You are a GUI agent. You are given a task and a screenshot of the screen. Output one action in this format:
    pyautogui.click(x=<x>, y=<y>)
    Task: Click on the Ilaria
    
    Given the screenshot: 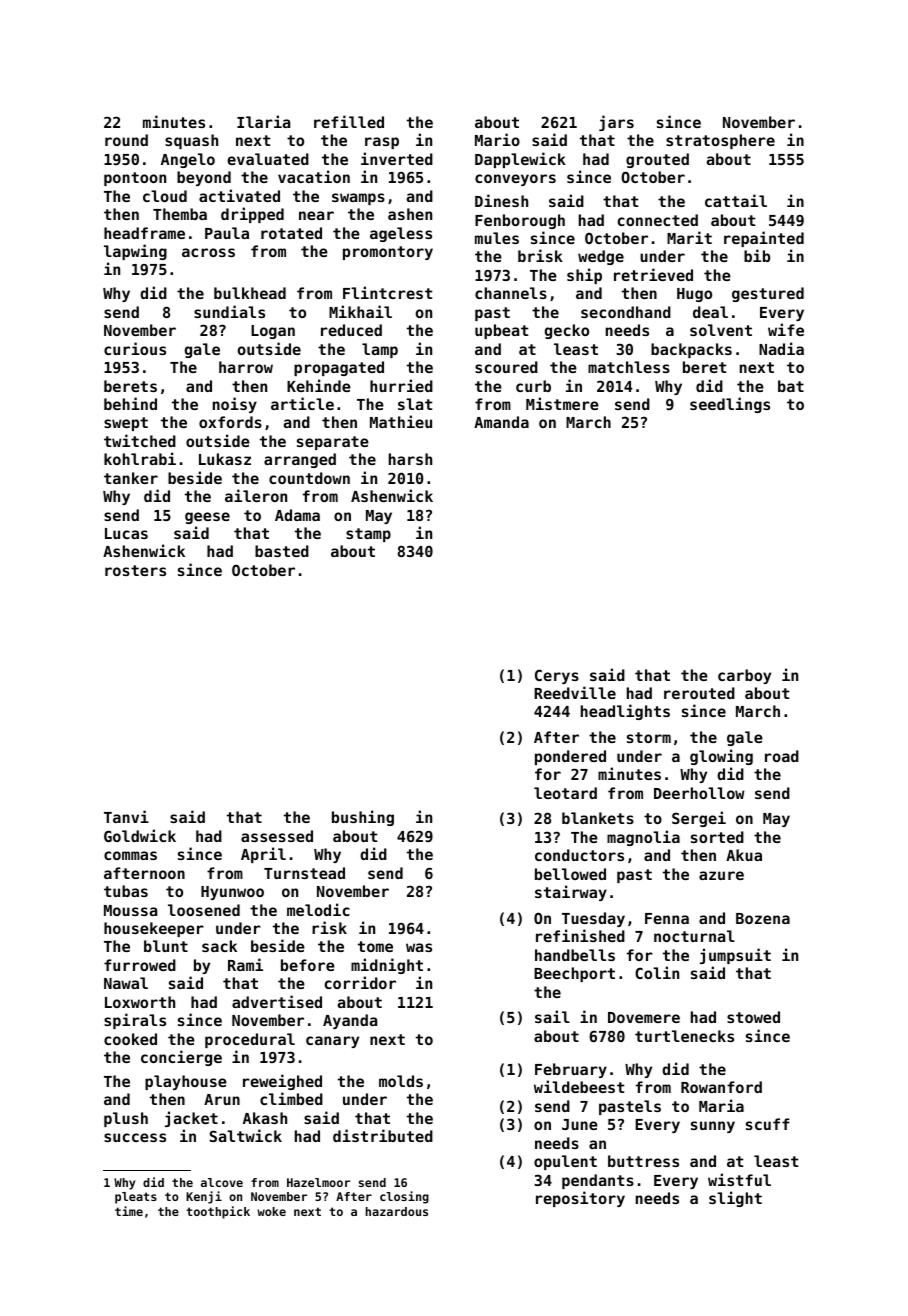 What is the action you would take?
    pyautogui.click(x=263, y=121)
